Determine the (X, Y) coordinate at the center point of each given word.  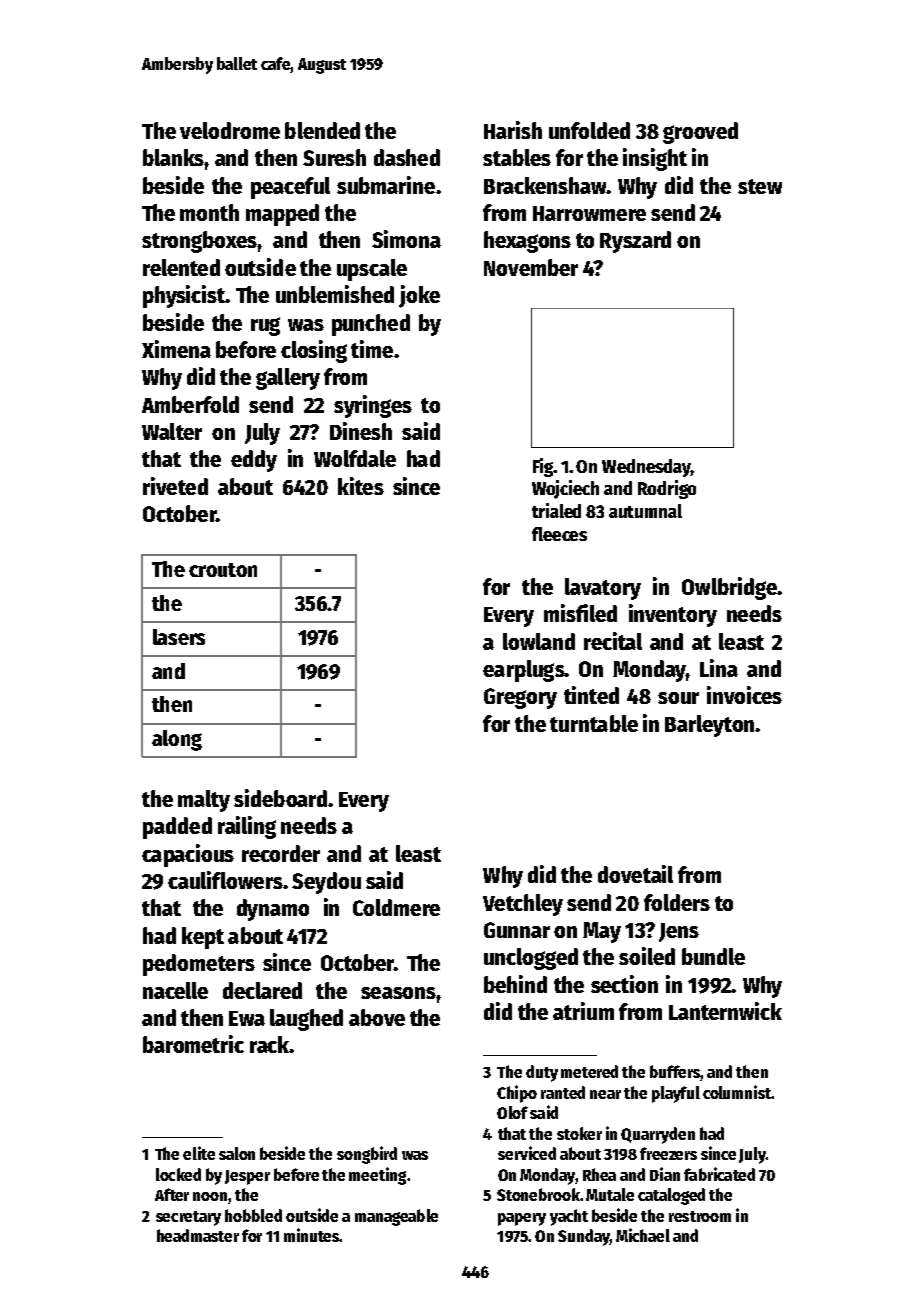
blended (322, 130)
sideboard (280, 798)
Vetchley (523, 905)
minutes (311, 1235)
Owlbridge (729, 588)
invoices (744, 695)
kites (361, 486)
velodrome (230, 130)
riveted (175, 486)
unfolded (589, 130)
